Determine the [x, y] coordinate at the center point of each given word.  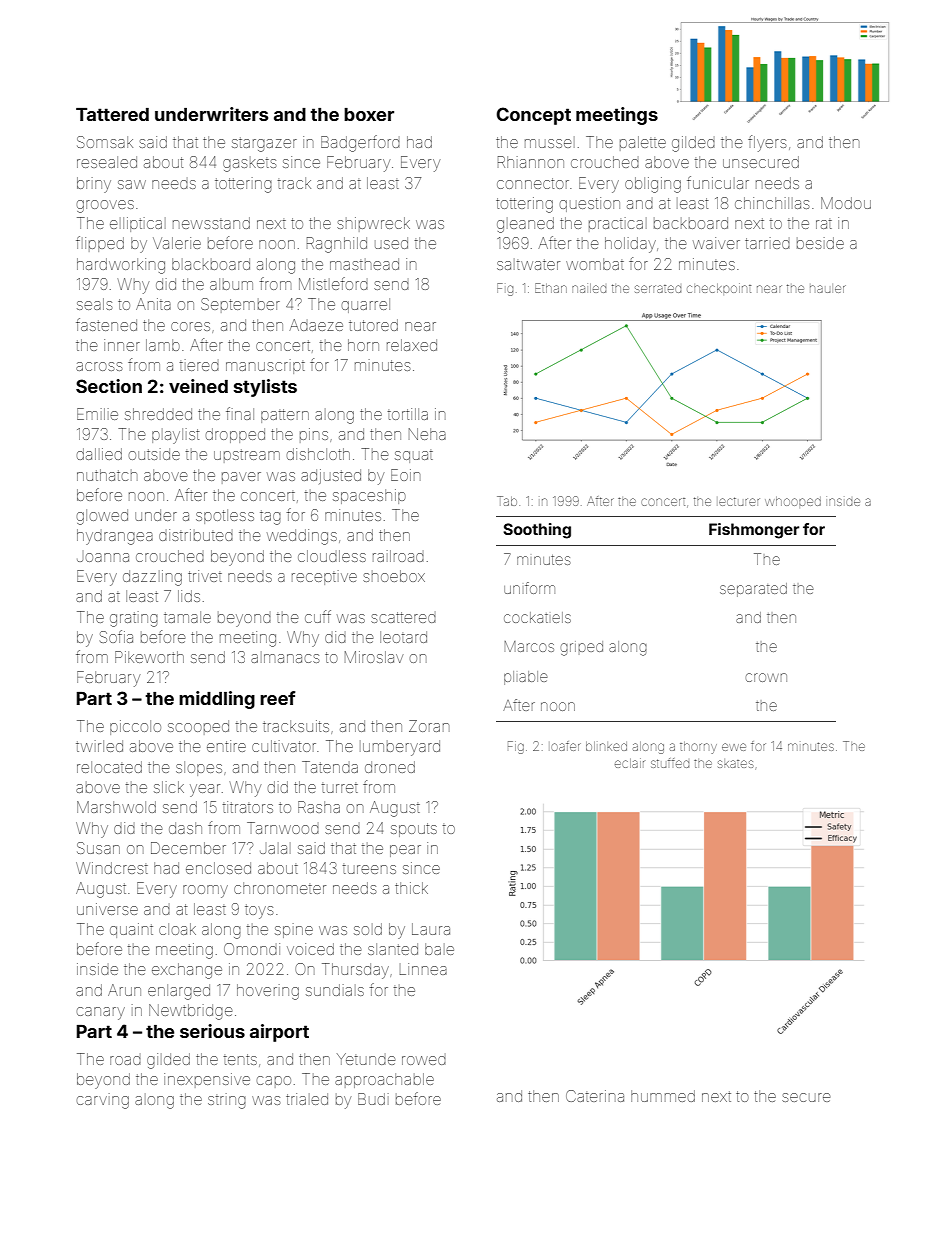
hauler [828, 289]
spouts [414, 830]
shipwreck [373, 224]
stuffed [670, 763]
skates [735, 764]
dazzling [152, 578]
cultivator [284, 746]
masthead [364, 264]
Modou [846, 203]
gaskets [249, 164]
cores [190, 326]
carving [102, 1101]
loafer [566, 746]
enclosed [218, 868]
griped [581, 648]
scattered [403, 617]
